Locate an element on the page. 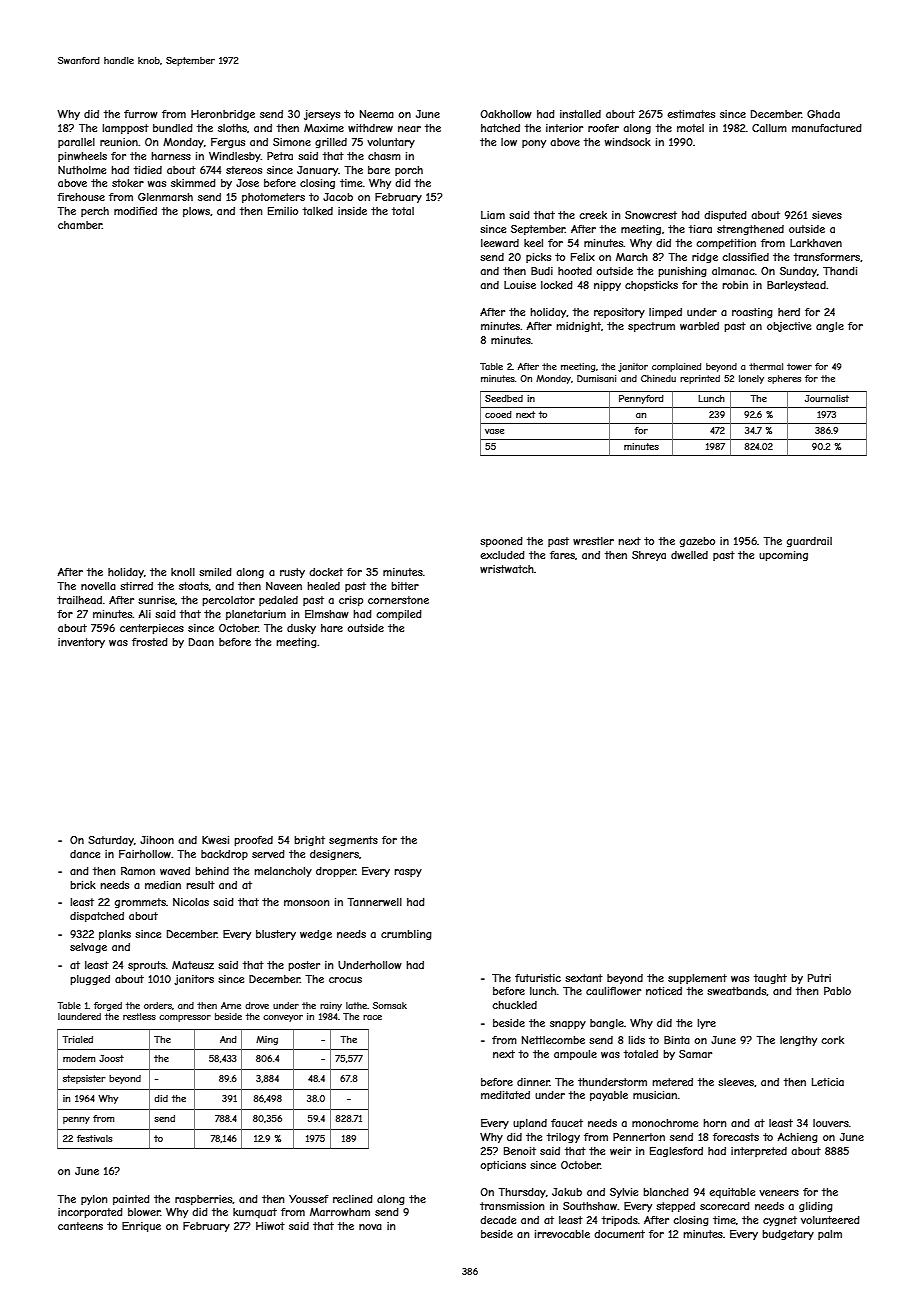 This document has width=924, height=1308. compressor is located at coordinates (185, 1018).
